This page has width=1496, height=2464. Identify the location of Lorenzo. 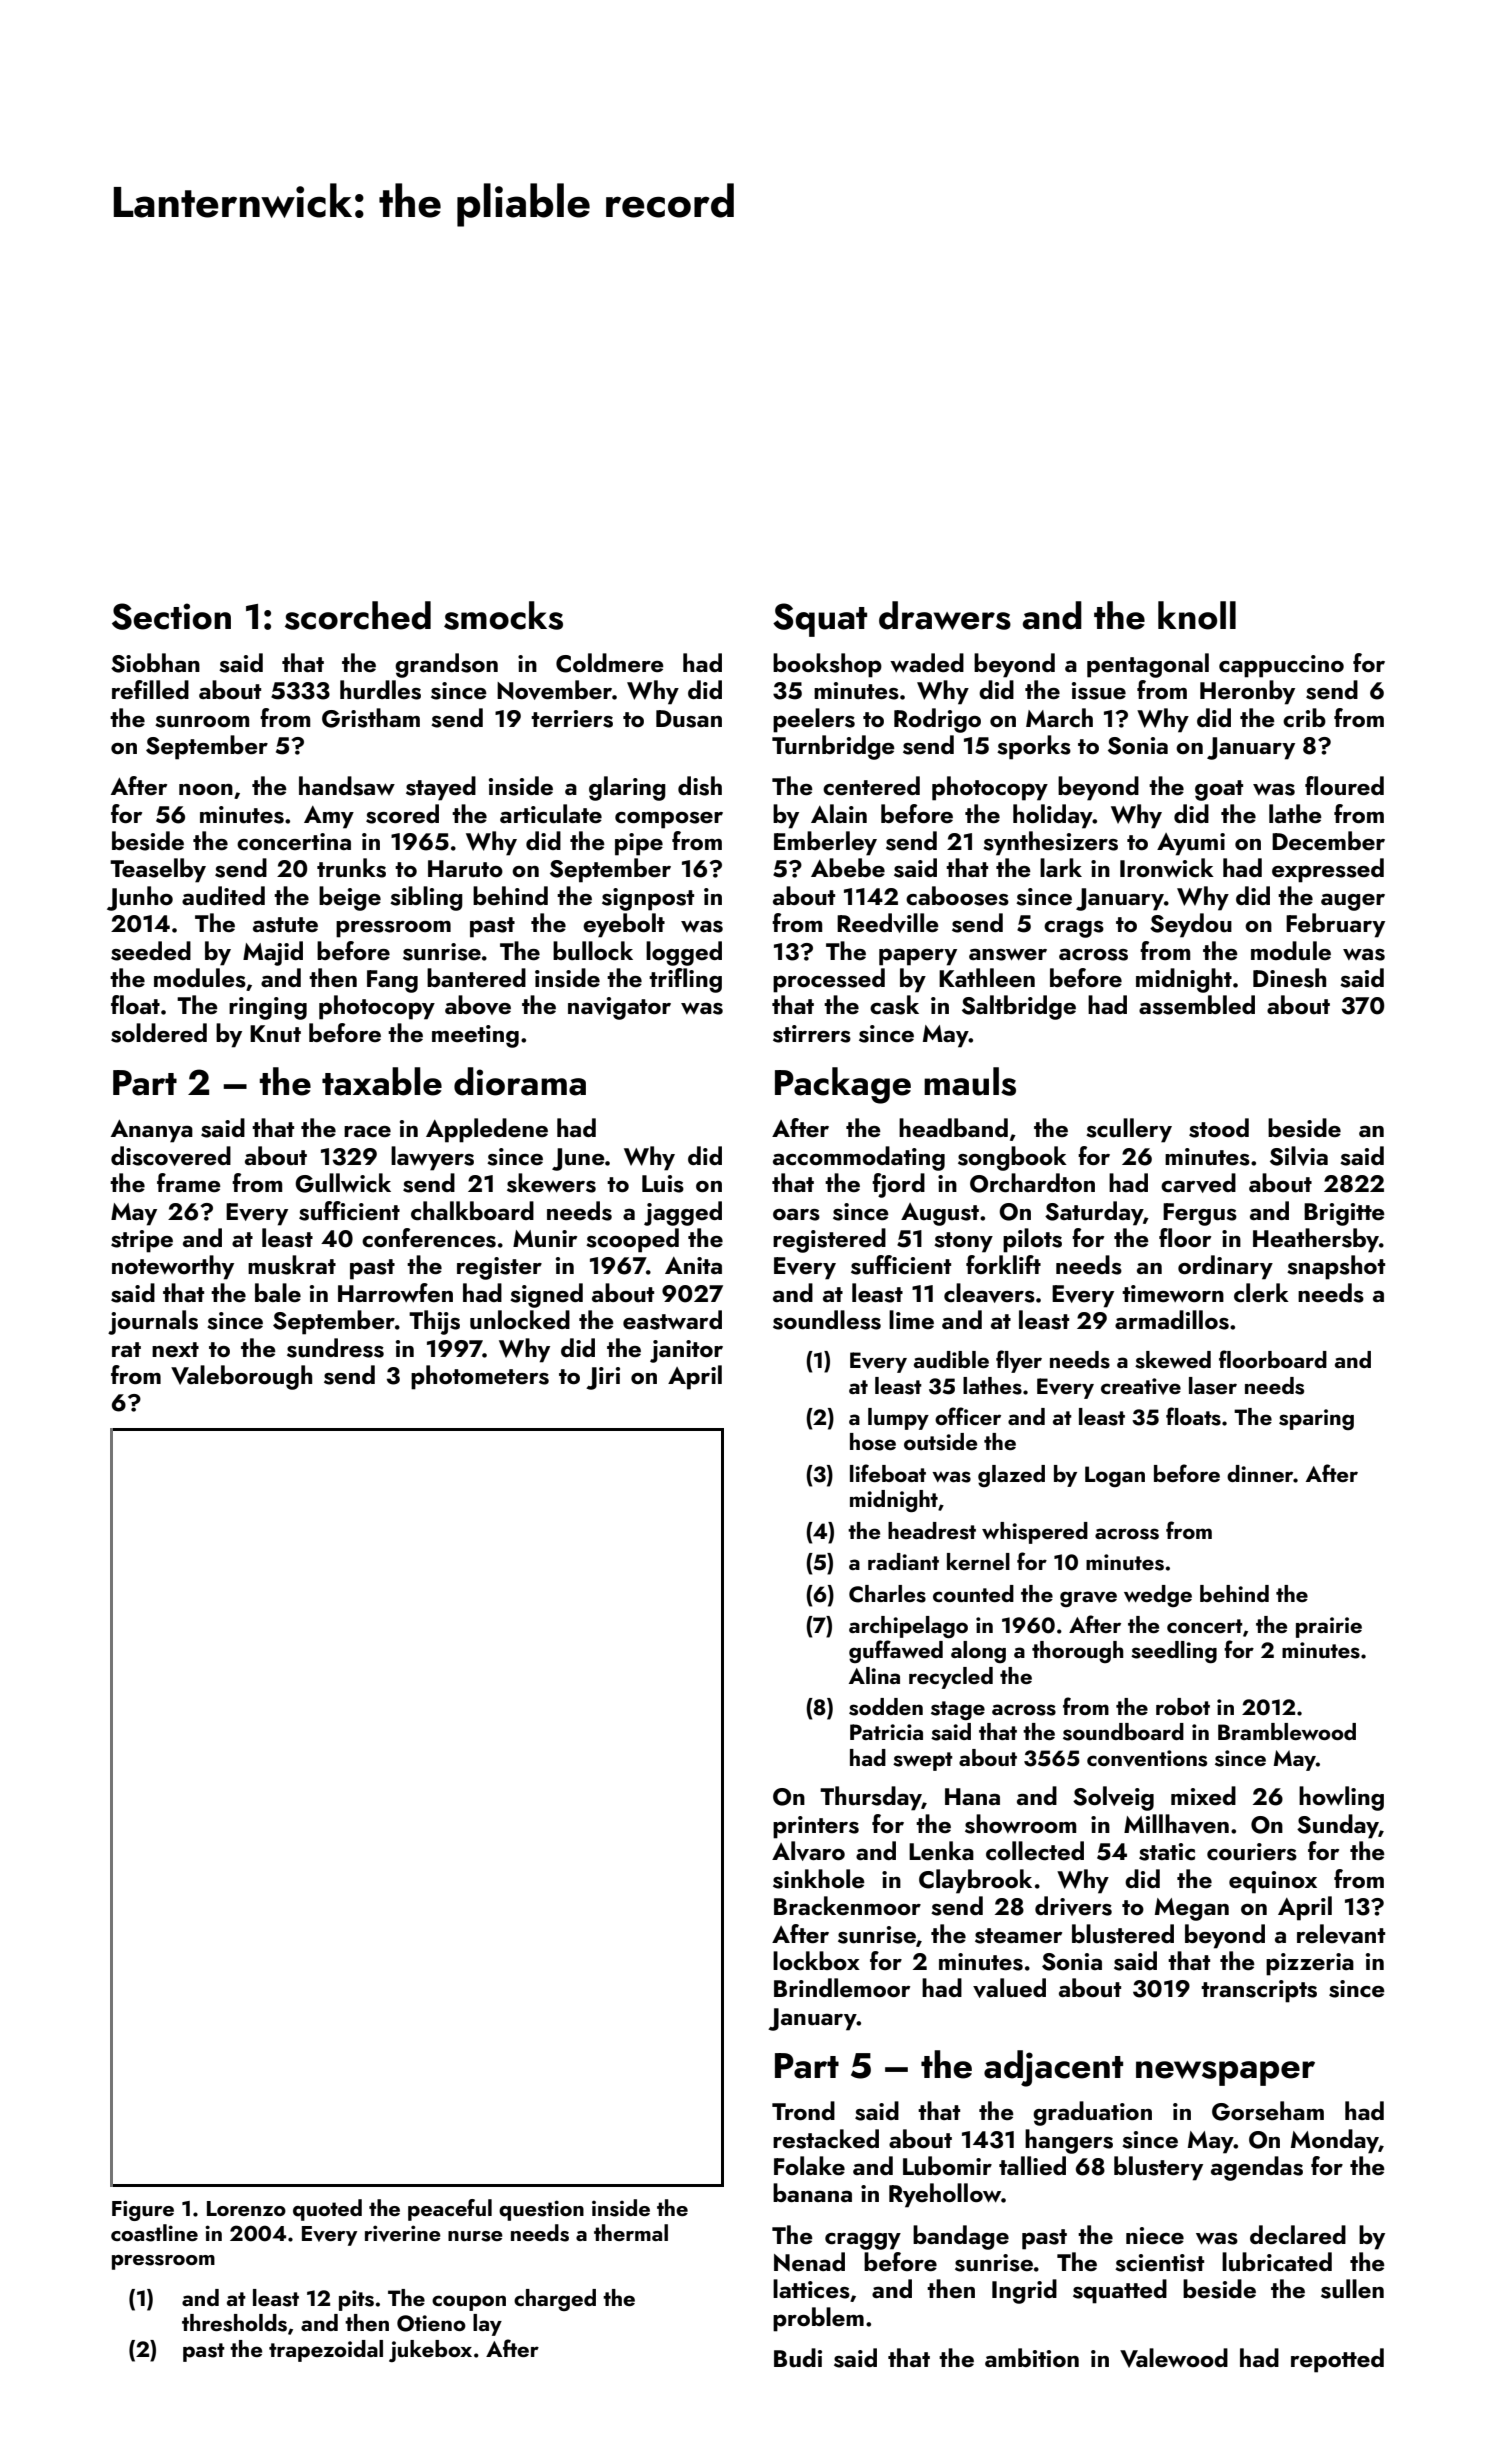
(246, 2208).
